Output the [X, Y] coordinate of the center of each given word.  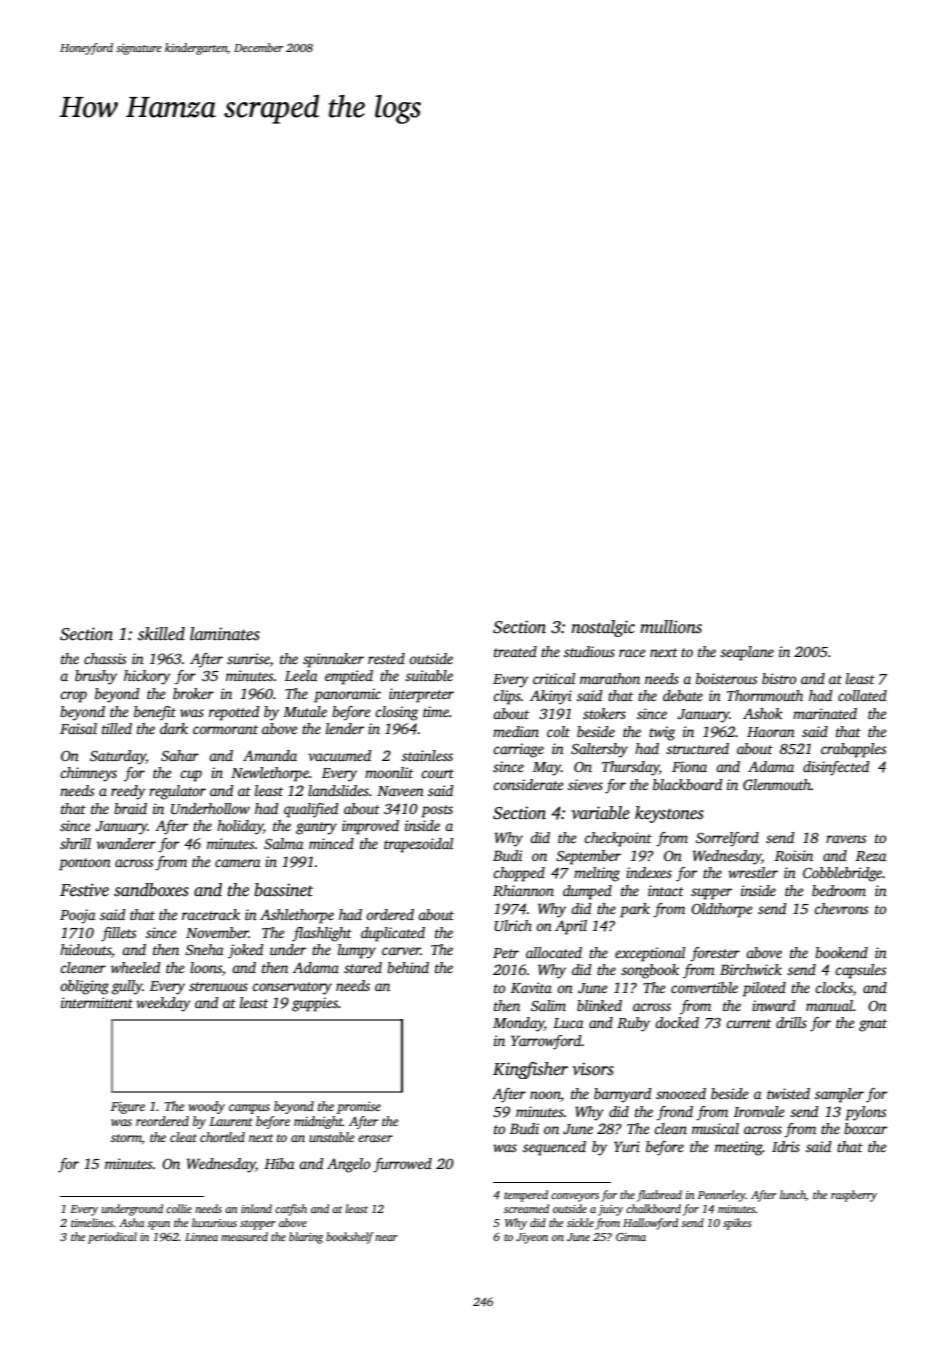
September [588, 857]
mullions [671, 627]
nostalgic [603, 628]
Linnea [201, 1237]
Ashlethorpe [297, 916]
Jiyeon [532, 1238]
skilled [161, 634]
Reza [871, 856]
